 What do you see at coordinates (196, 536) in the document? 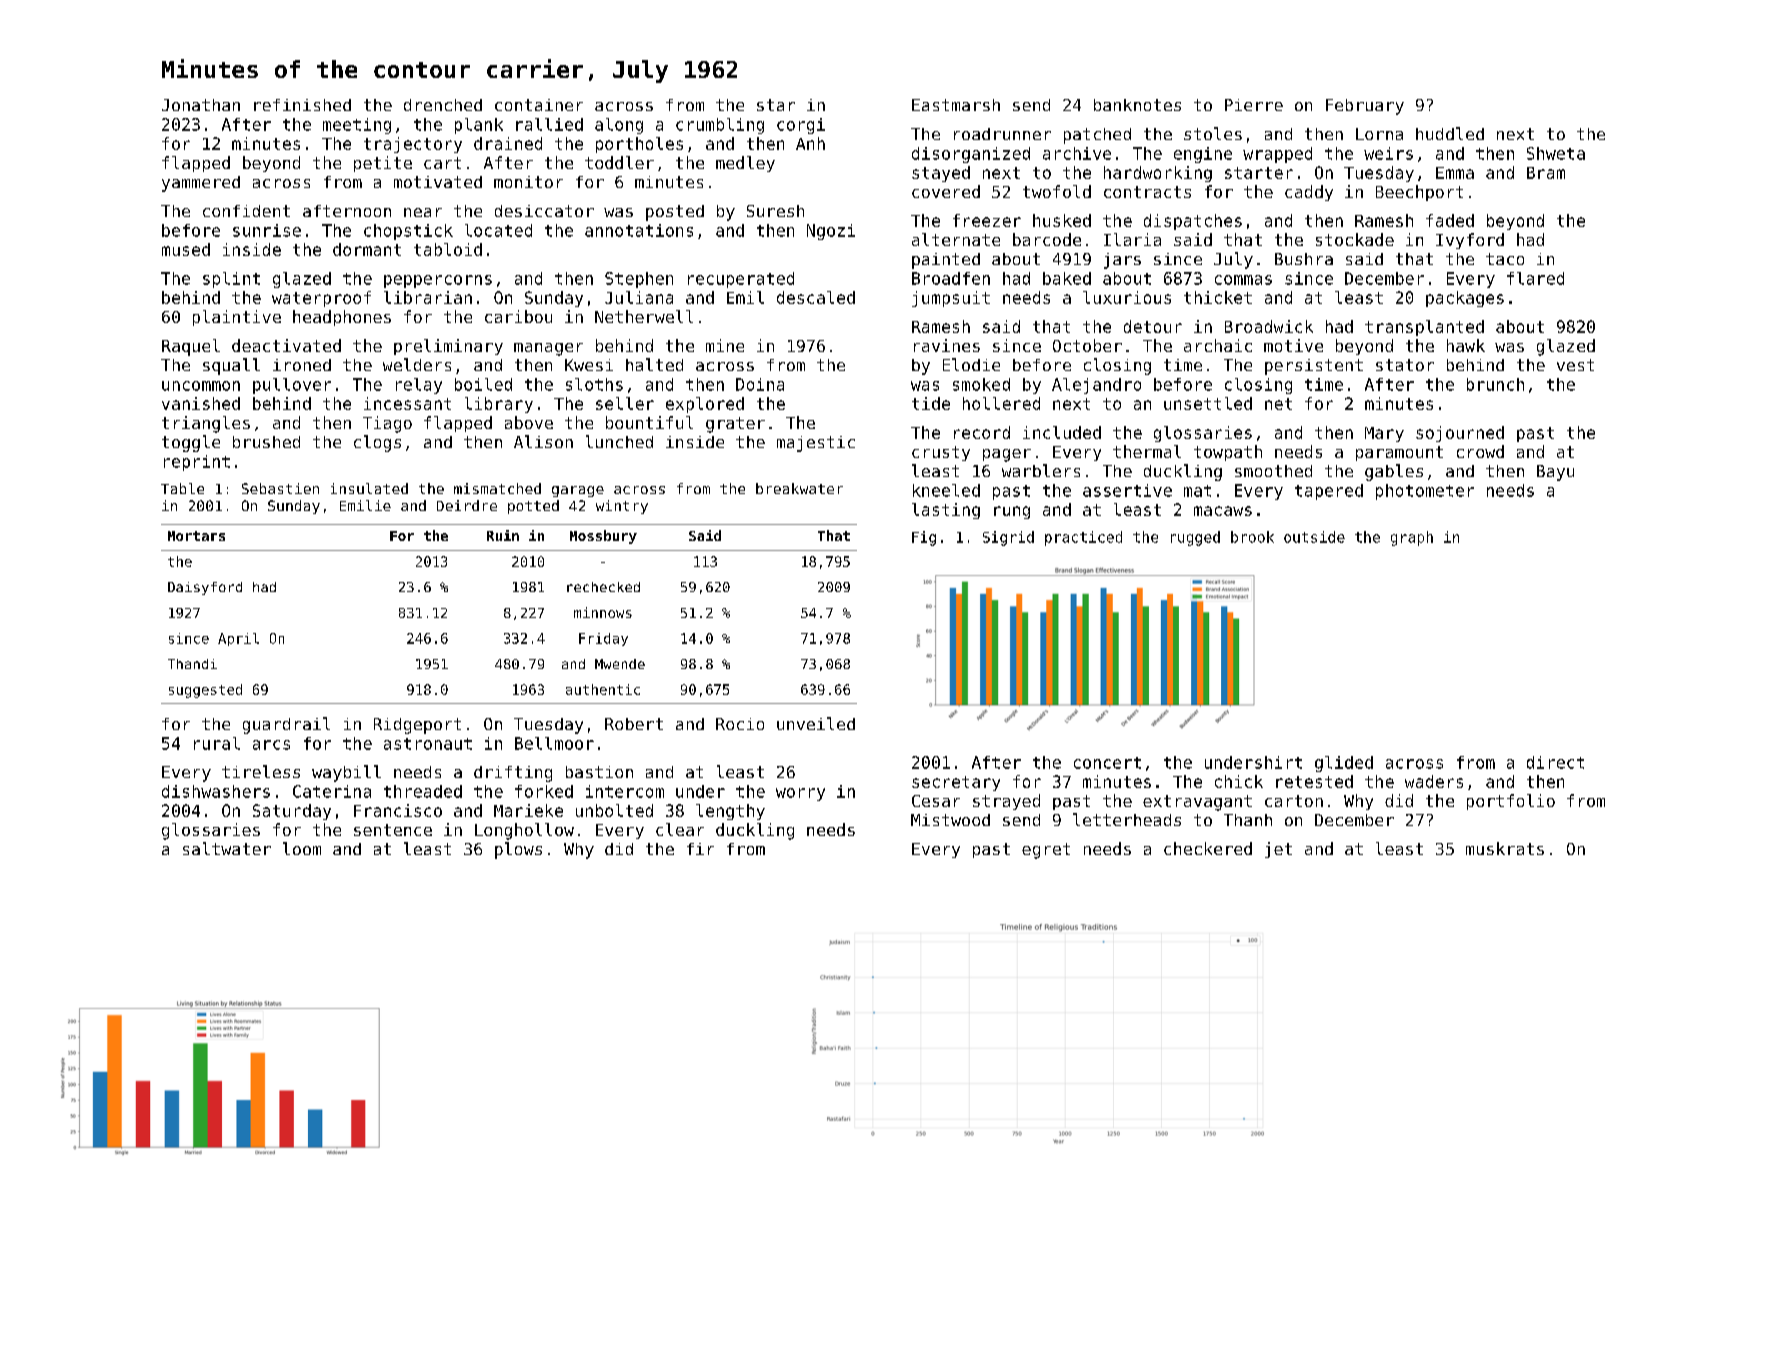
I see `Mortars` at bounding box center [196, 536].
